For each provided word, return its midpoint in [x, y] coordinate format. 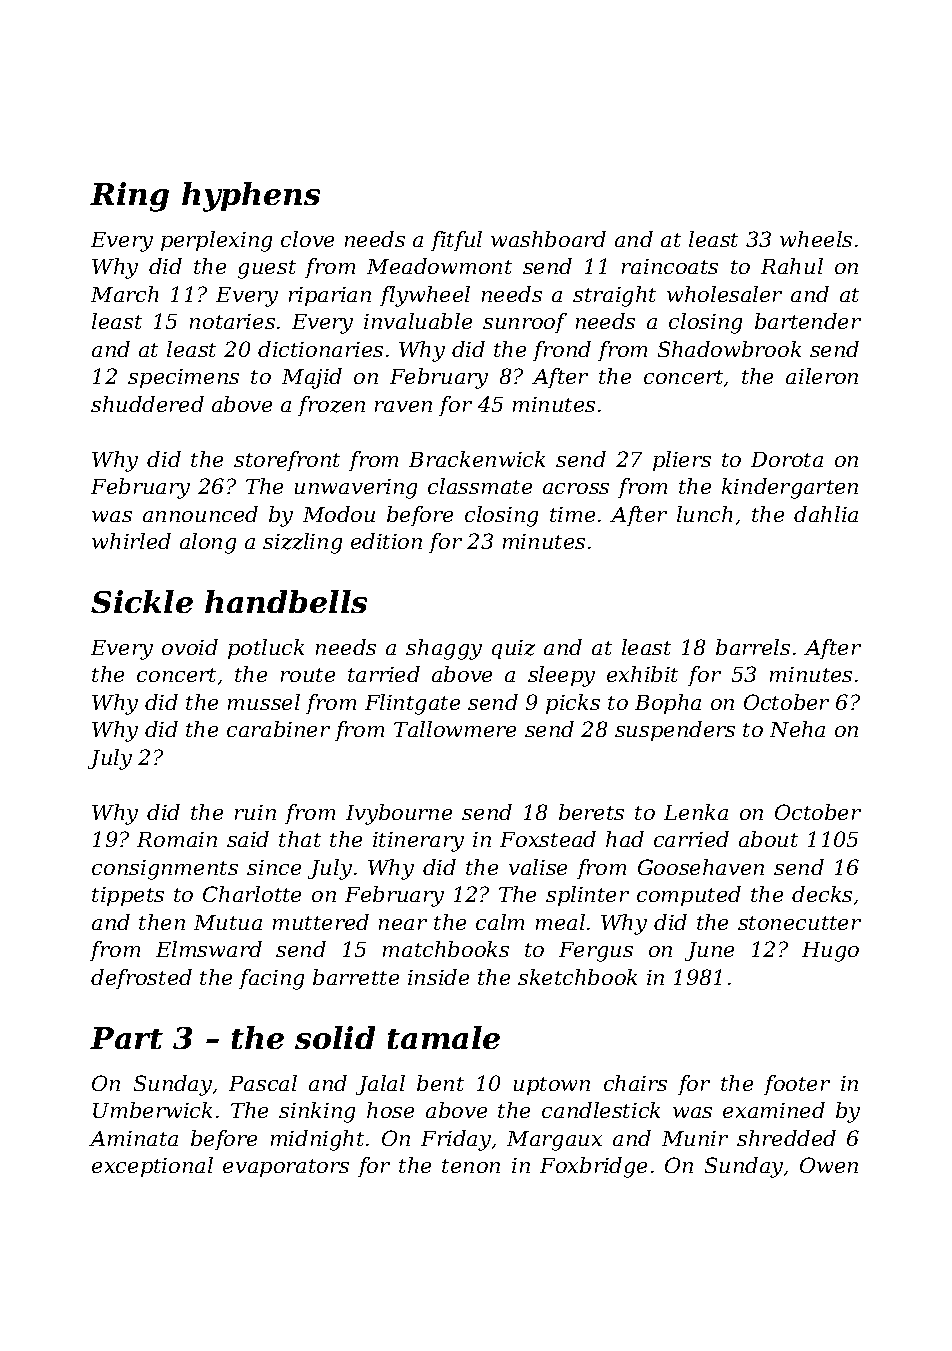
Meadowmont [439, 266]
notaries [232, 321]
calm [500, 922]
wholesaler [724, 294]
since [274, 867]
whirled [131, 541]
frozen [331, 406]
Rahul [792, 266]
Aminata [133, 1138]
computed [689, 896]
